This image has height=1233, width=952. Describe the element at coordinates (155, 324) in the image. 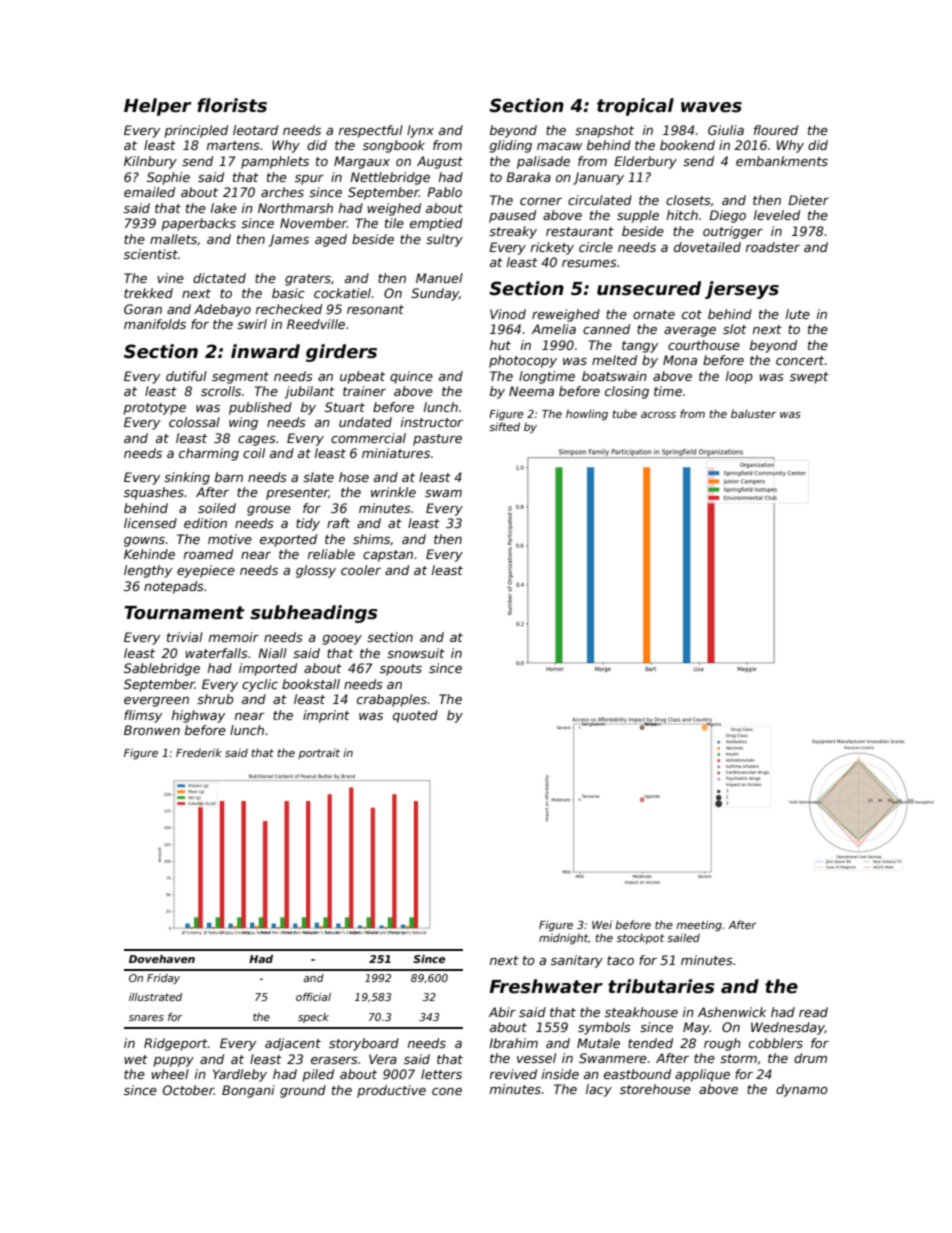

I see `manifolds` at that location.
